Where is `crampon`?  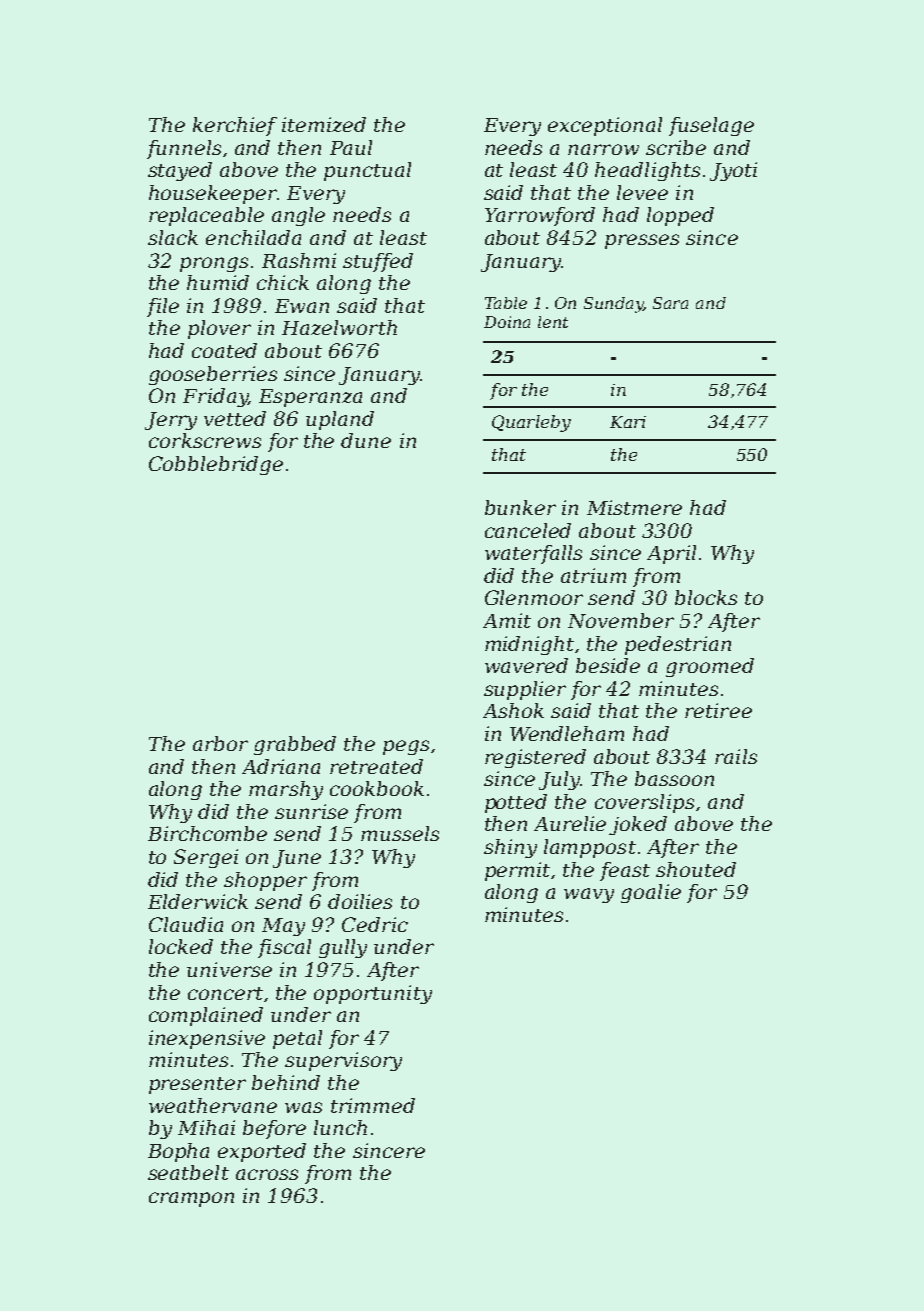
crampon is located at coordinates (191, 1199).
